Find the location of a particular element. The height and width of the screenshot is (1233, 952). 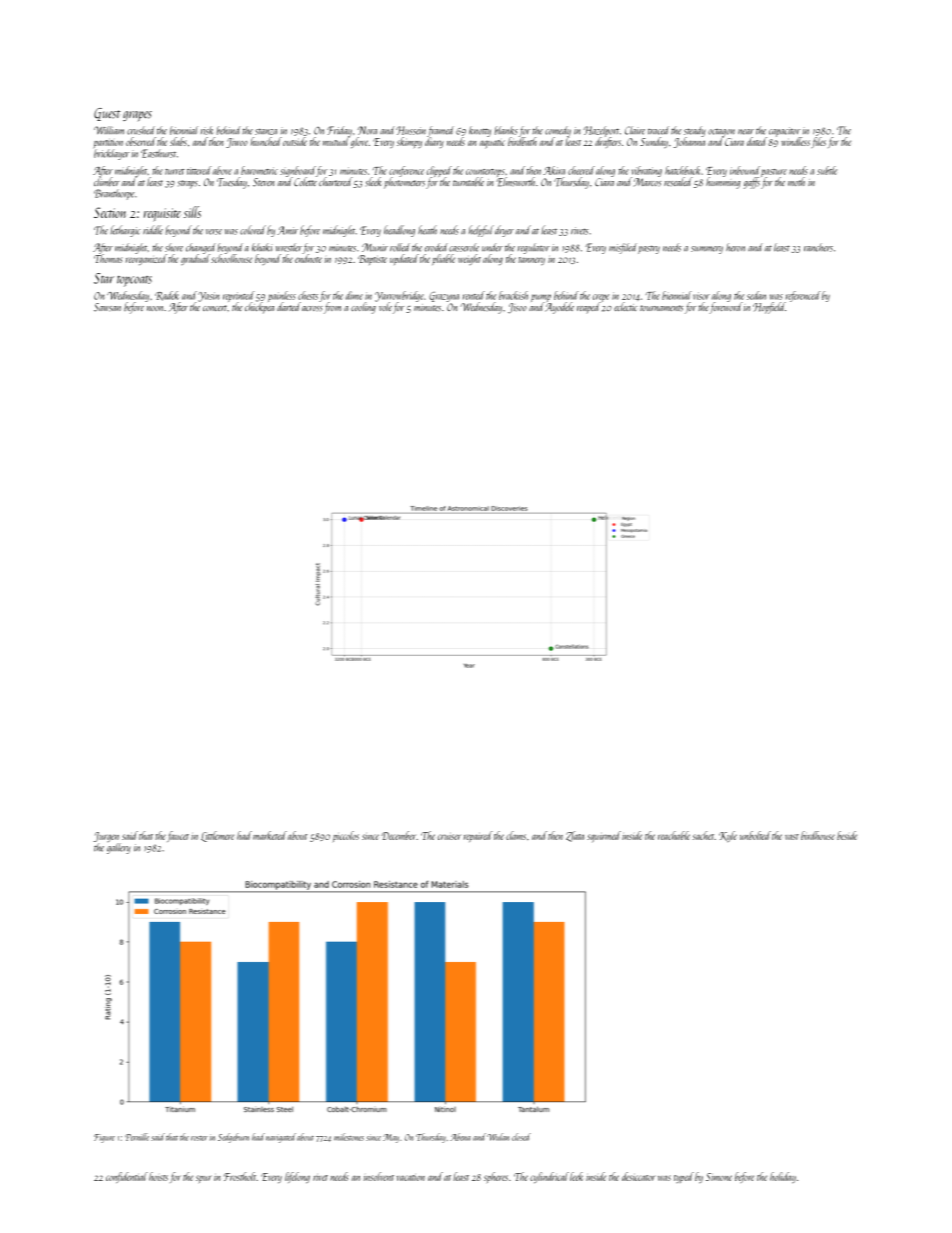

concert is located at coordinates (215, 308).
